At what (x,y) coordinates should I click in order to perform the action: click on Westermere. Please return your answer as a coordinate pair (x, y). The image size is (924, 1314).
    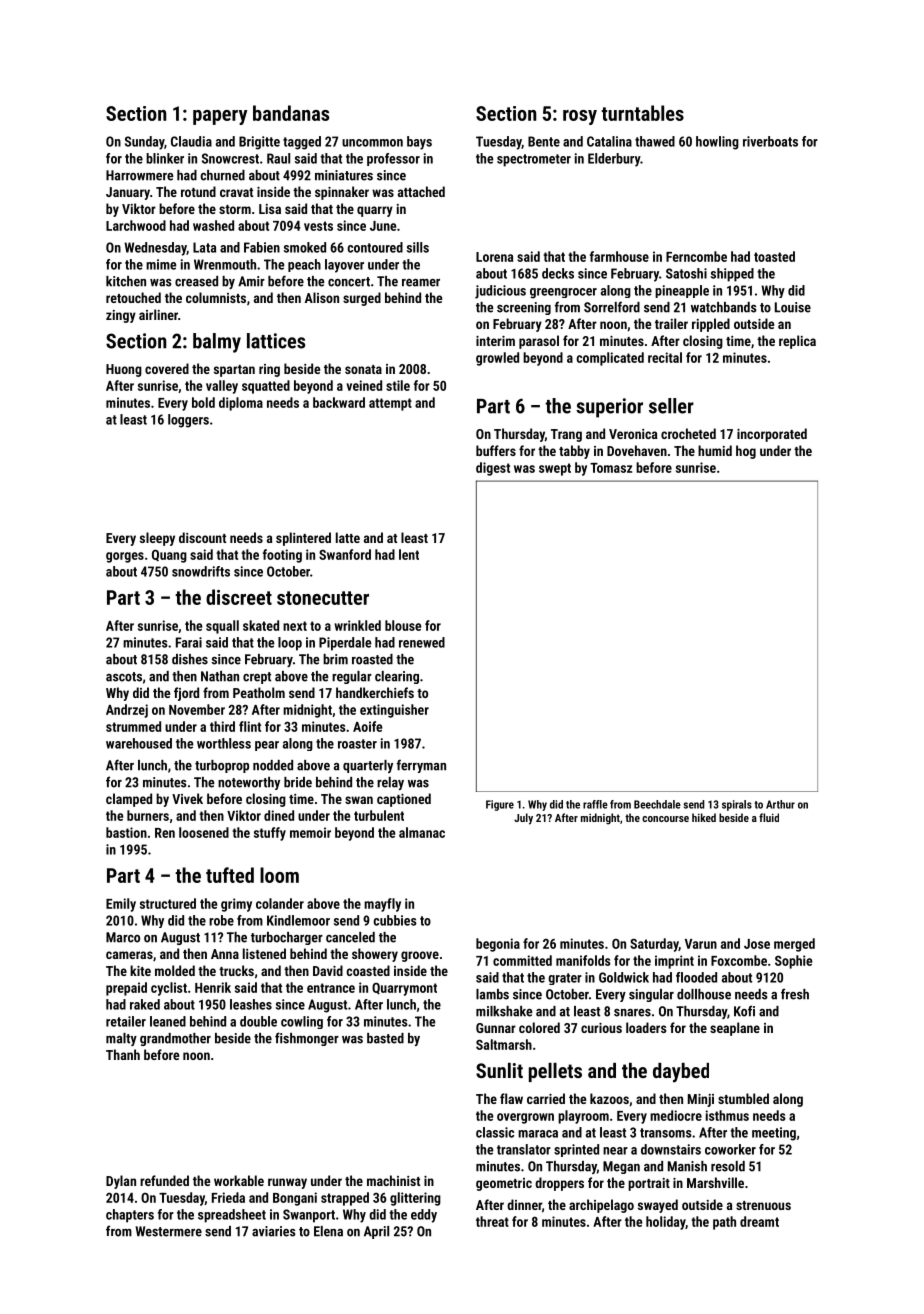
    Looking at the image, I should click on (169, 1231).
